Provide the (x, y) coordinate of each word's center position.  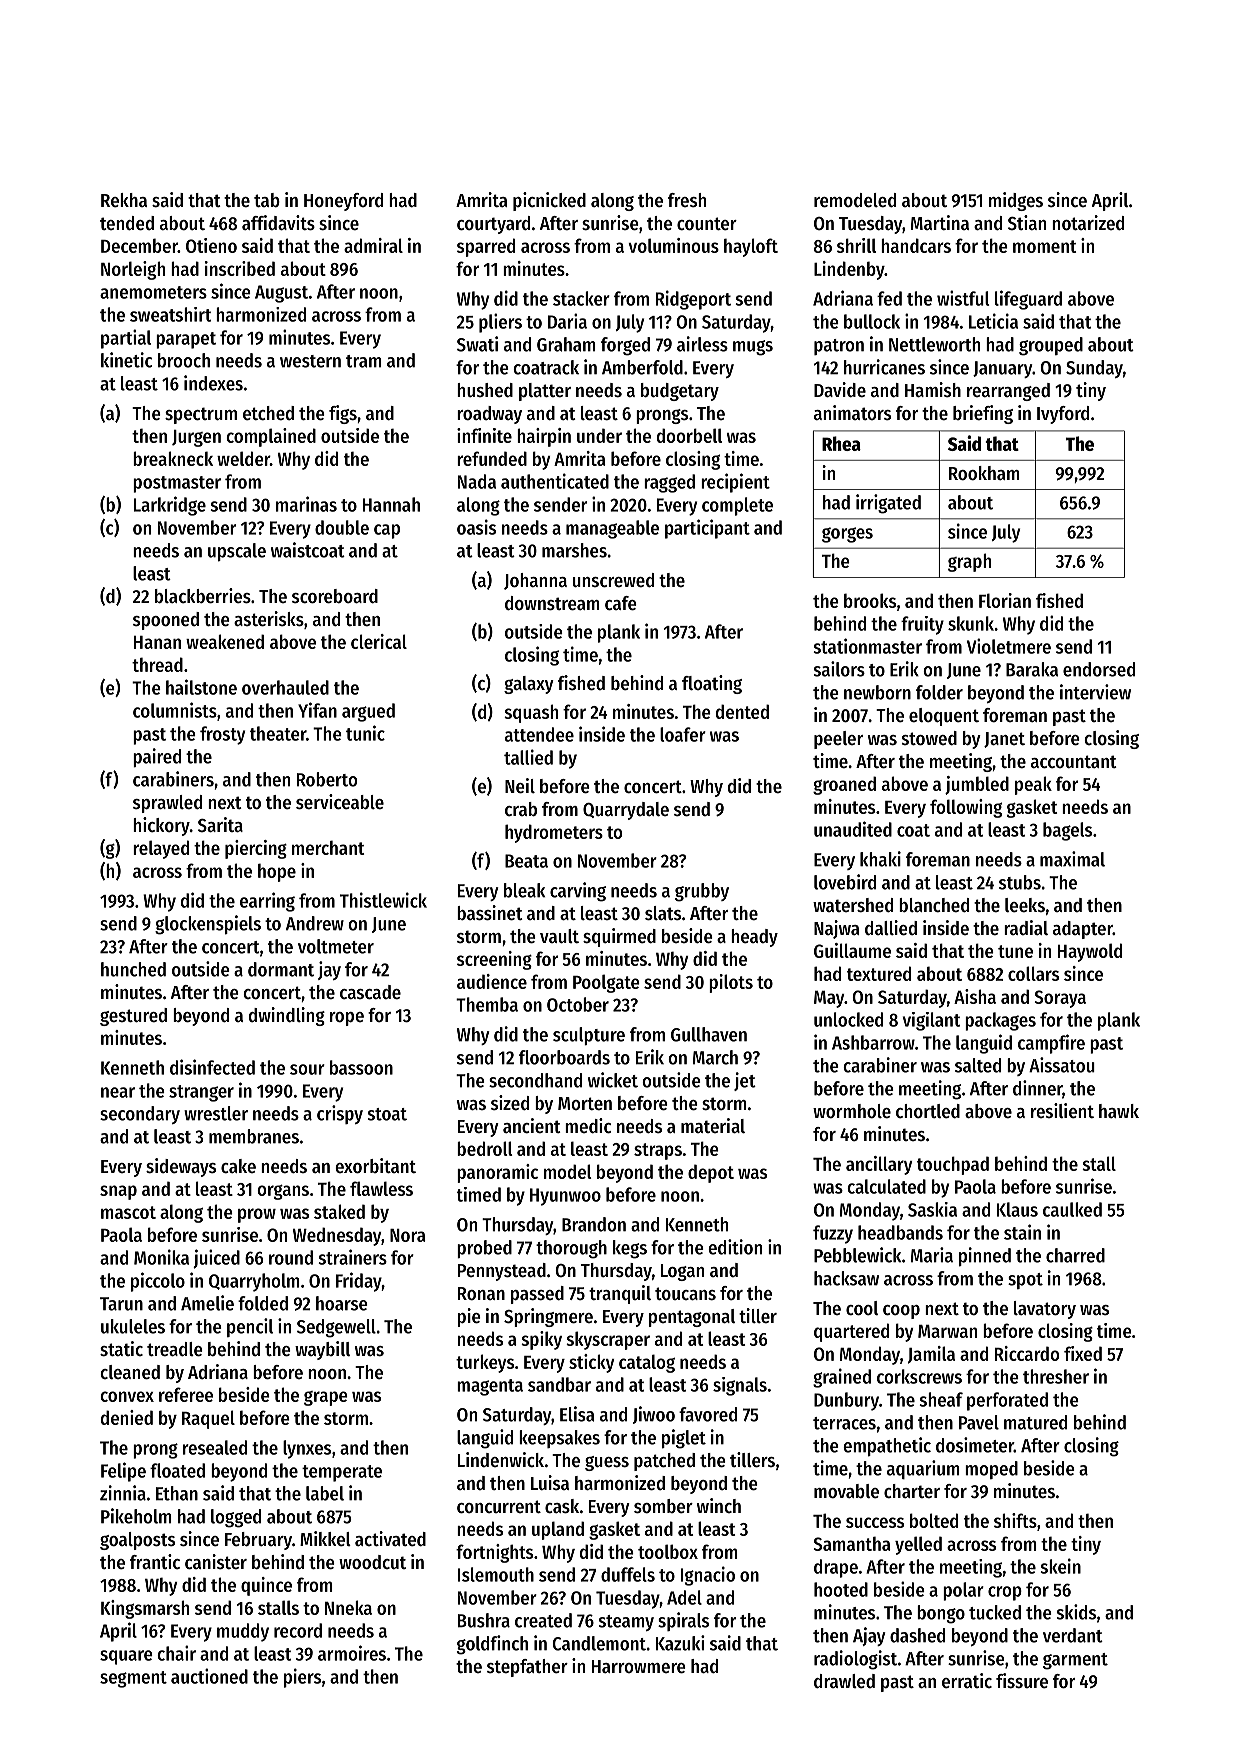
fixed (1083, 1353)
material (713, 1125)
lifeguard (1028, 300)
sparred (486, 247)
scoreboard (335, 596)
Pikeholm (136, 1516)
